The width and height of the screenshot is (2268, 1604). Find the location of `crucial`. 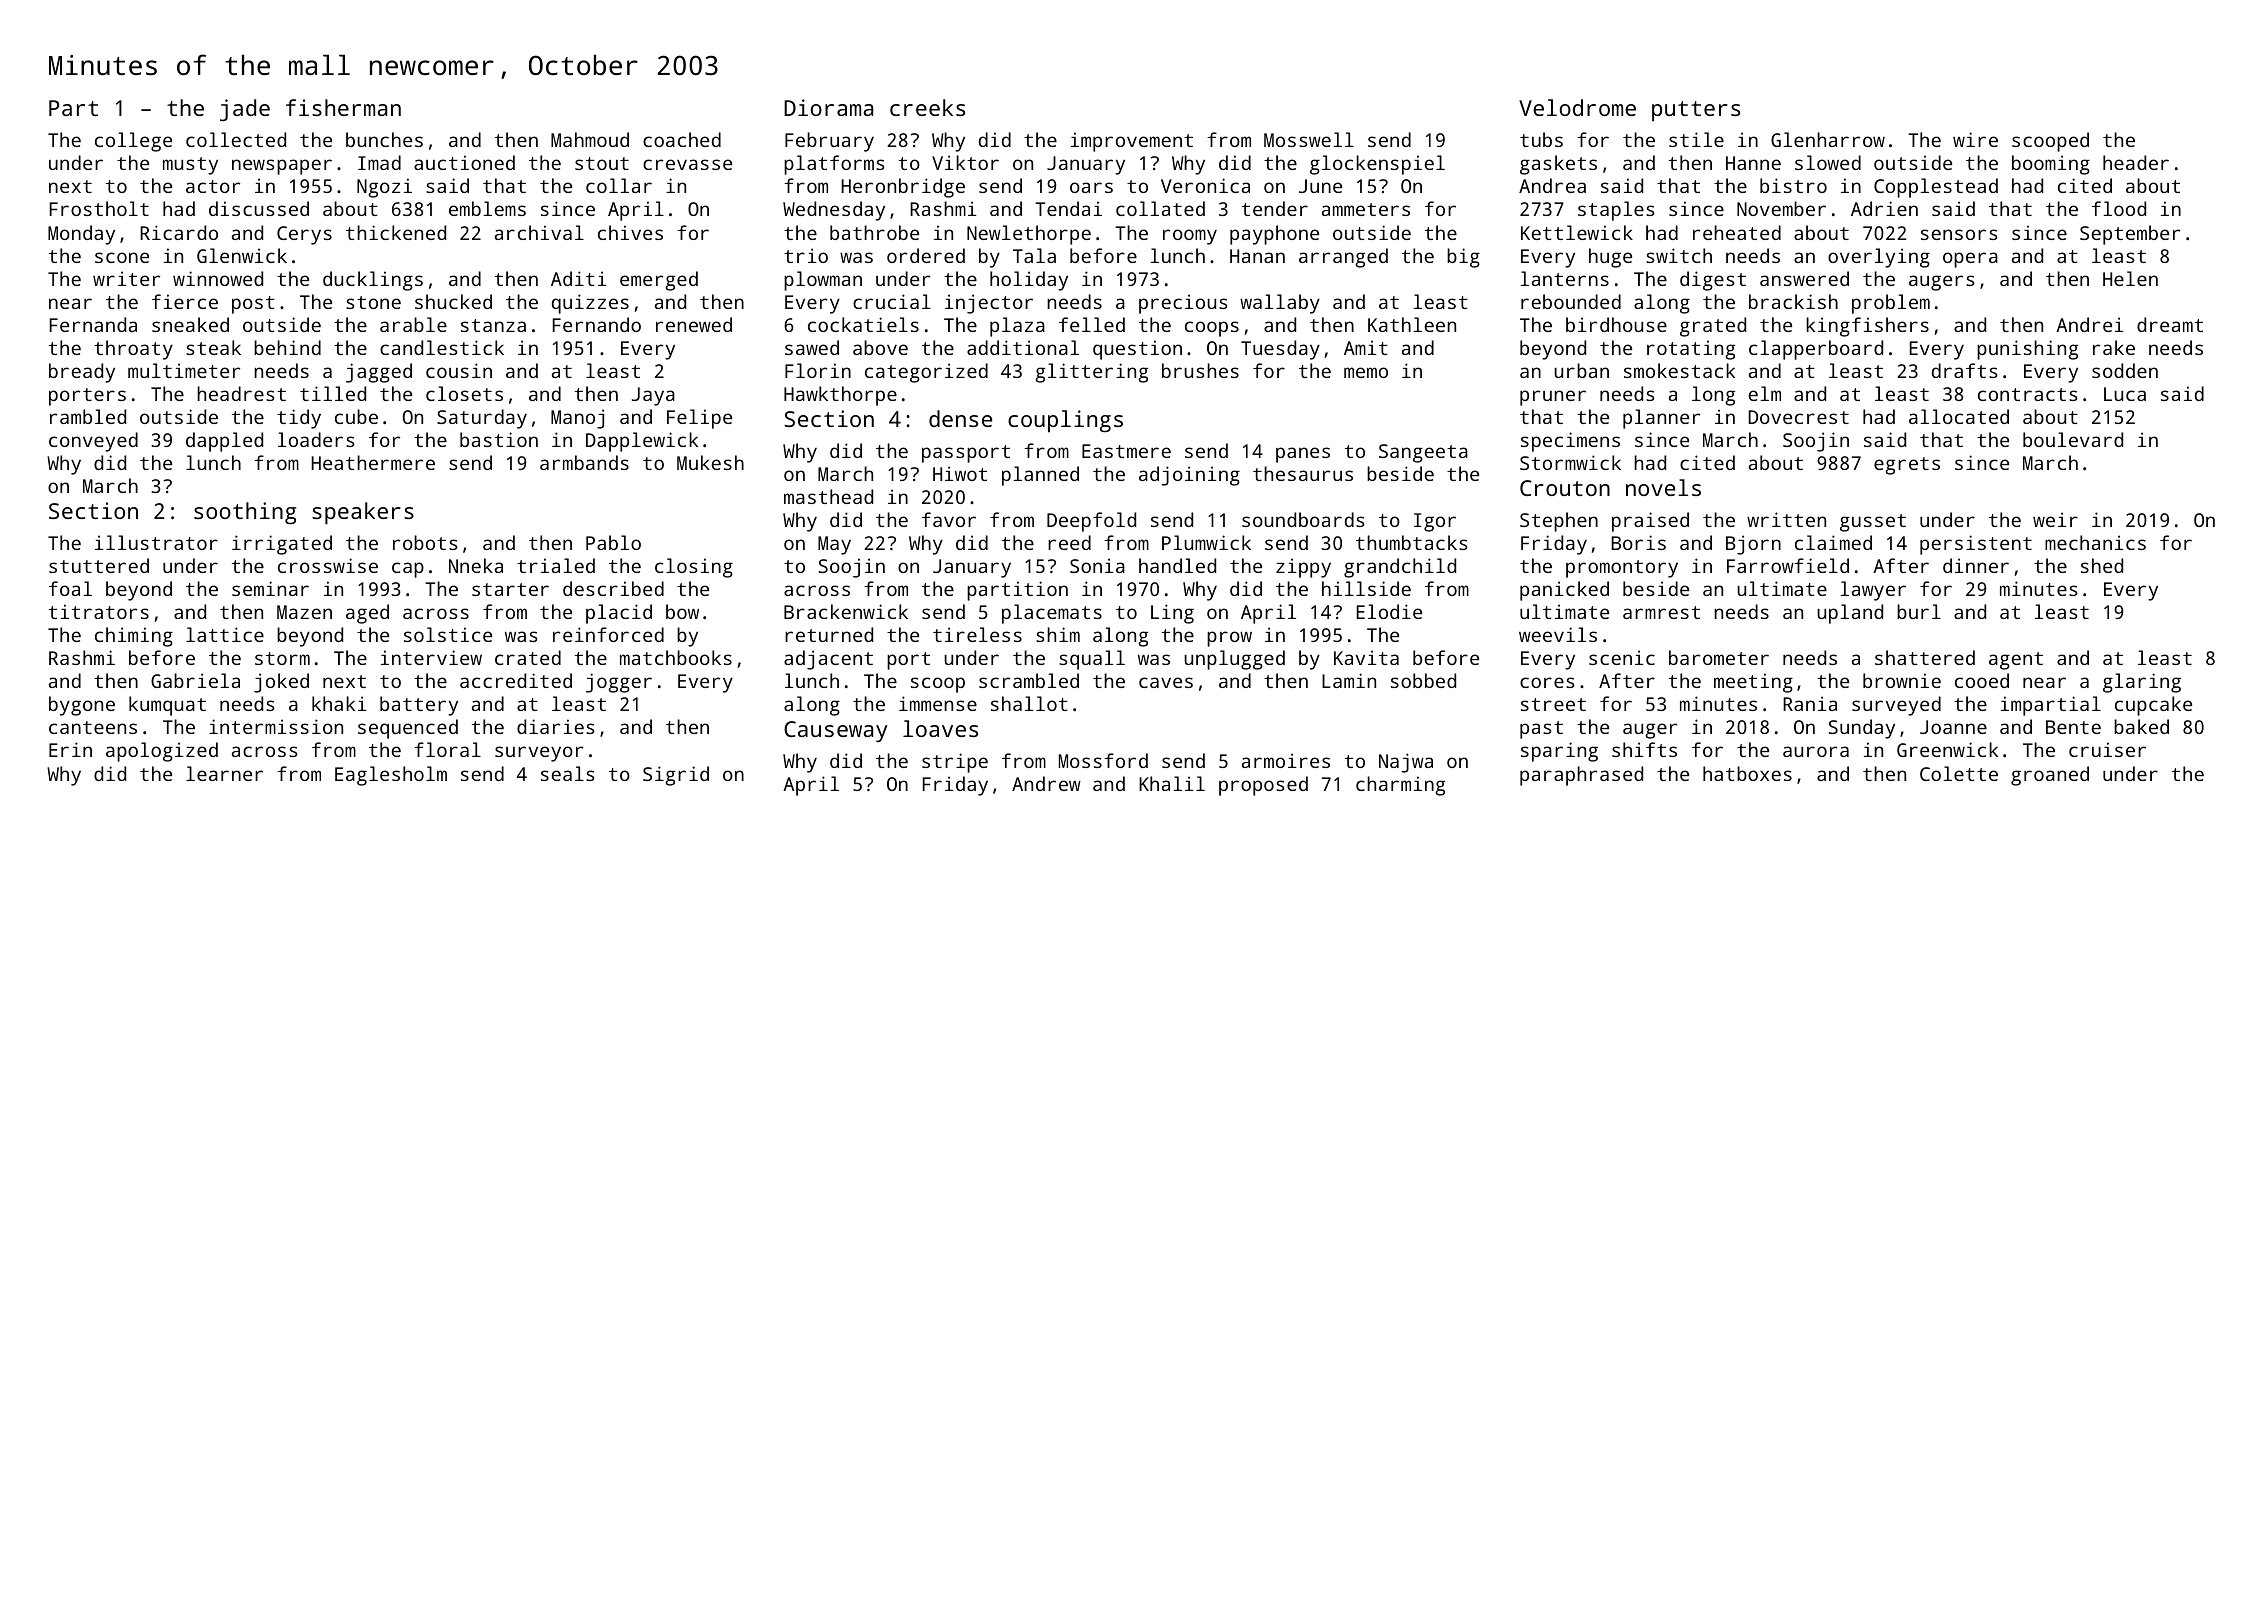

crucial is located at coordinates (892, 301).
